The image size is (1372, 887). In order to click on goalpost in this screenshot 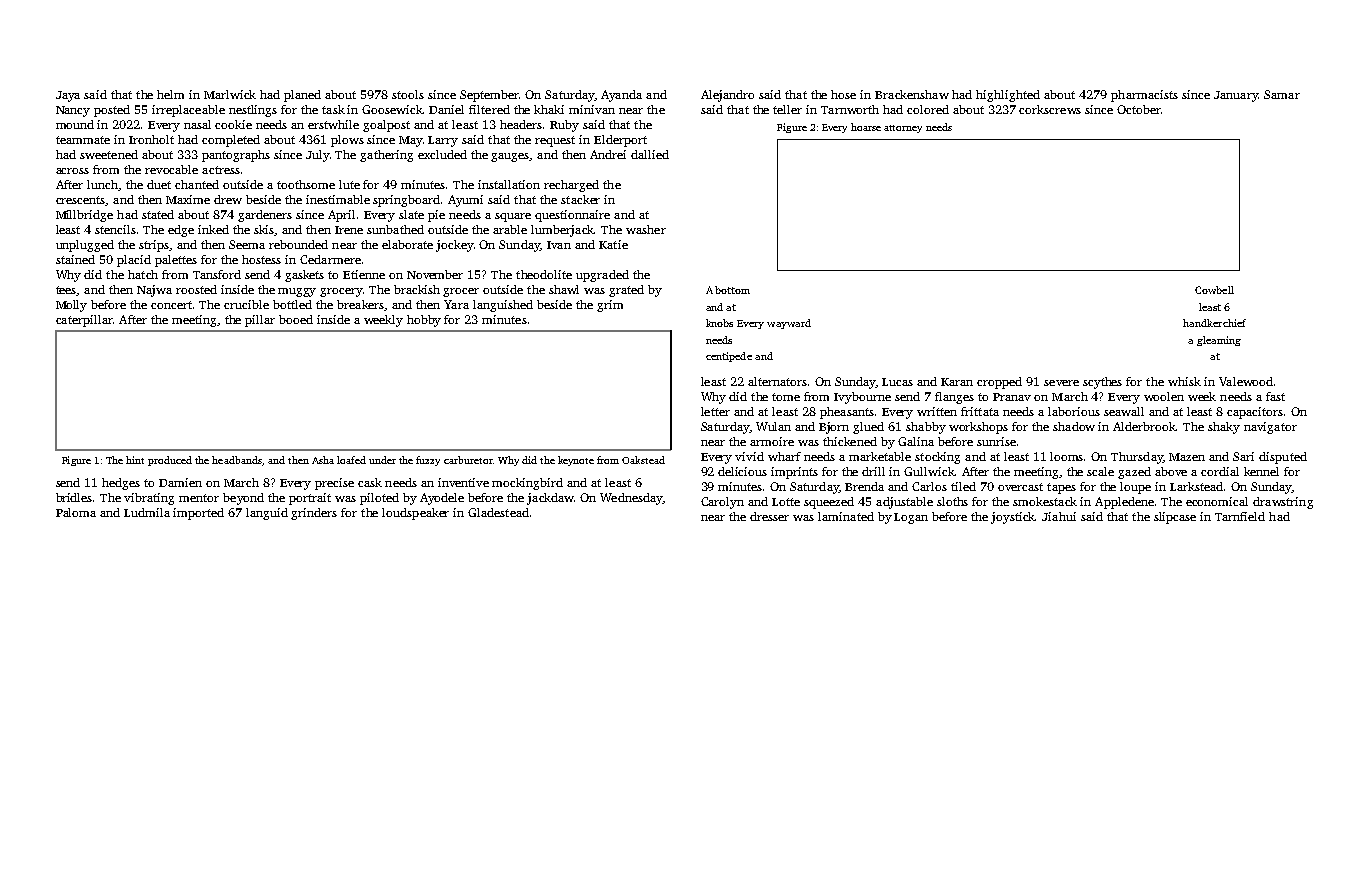, I will do `click(386, 126)`.
